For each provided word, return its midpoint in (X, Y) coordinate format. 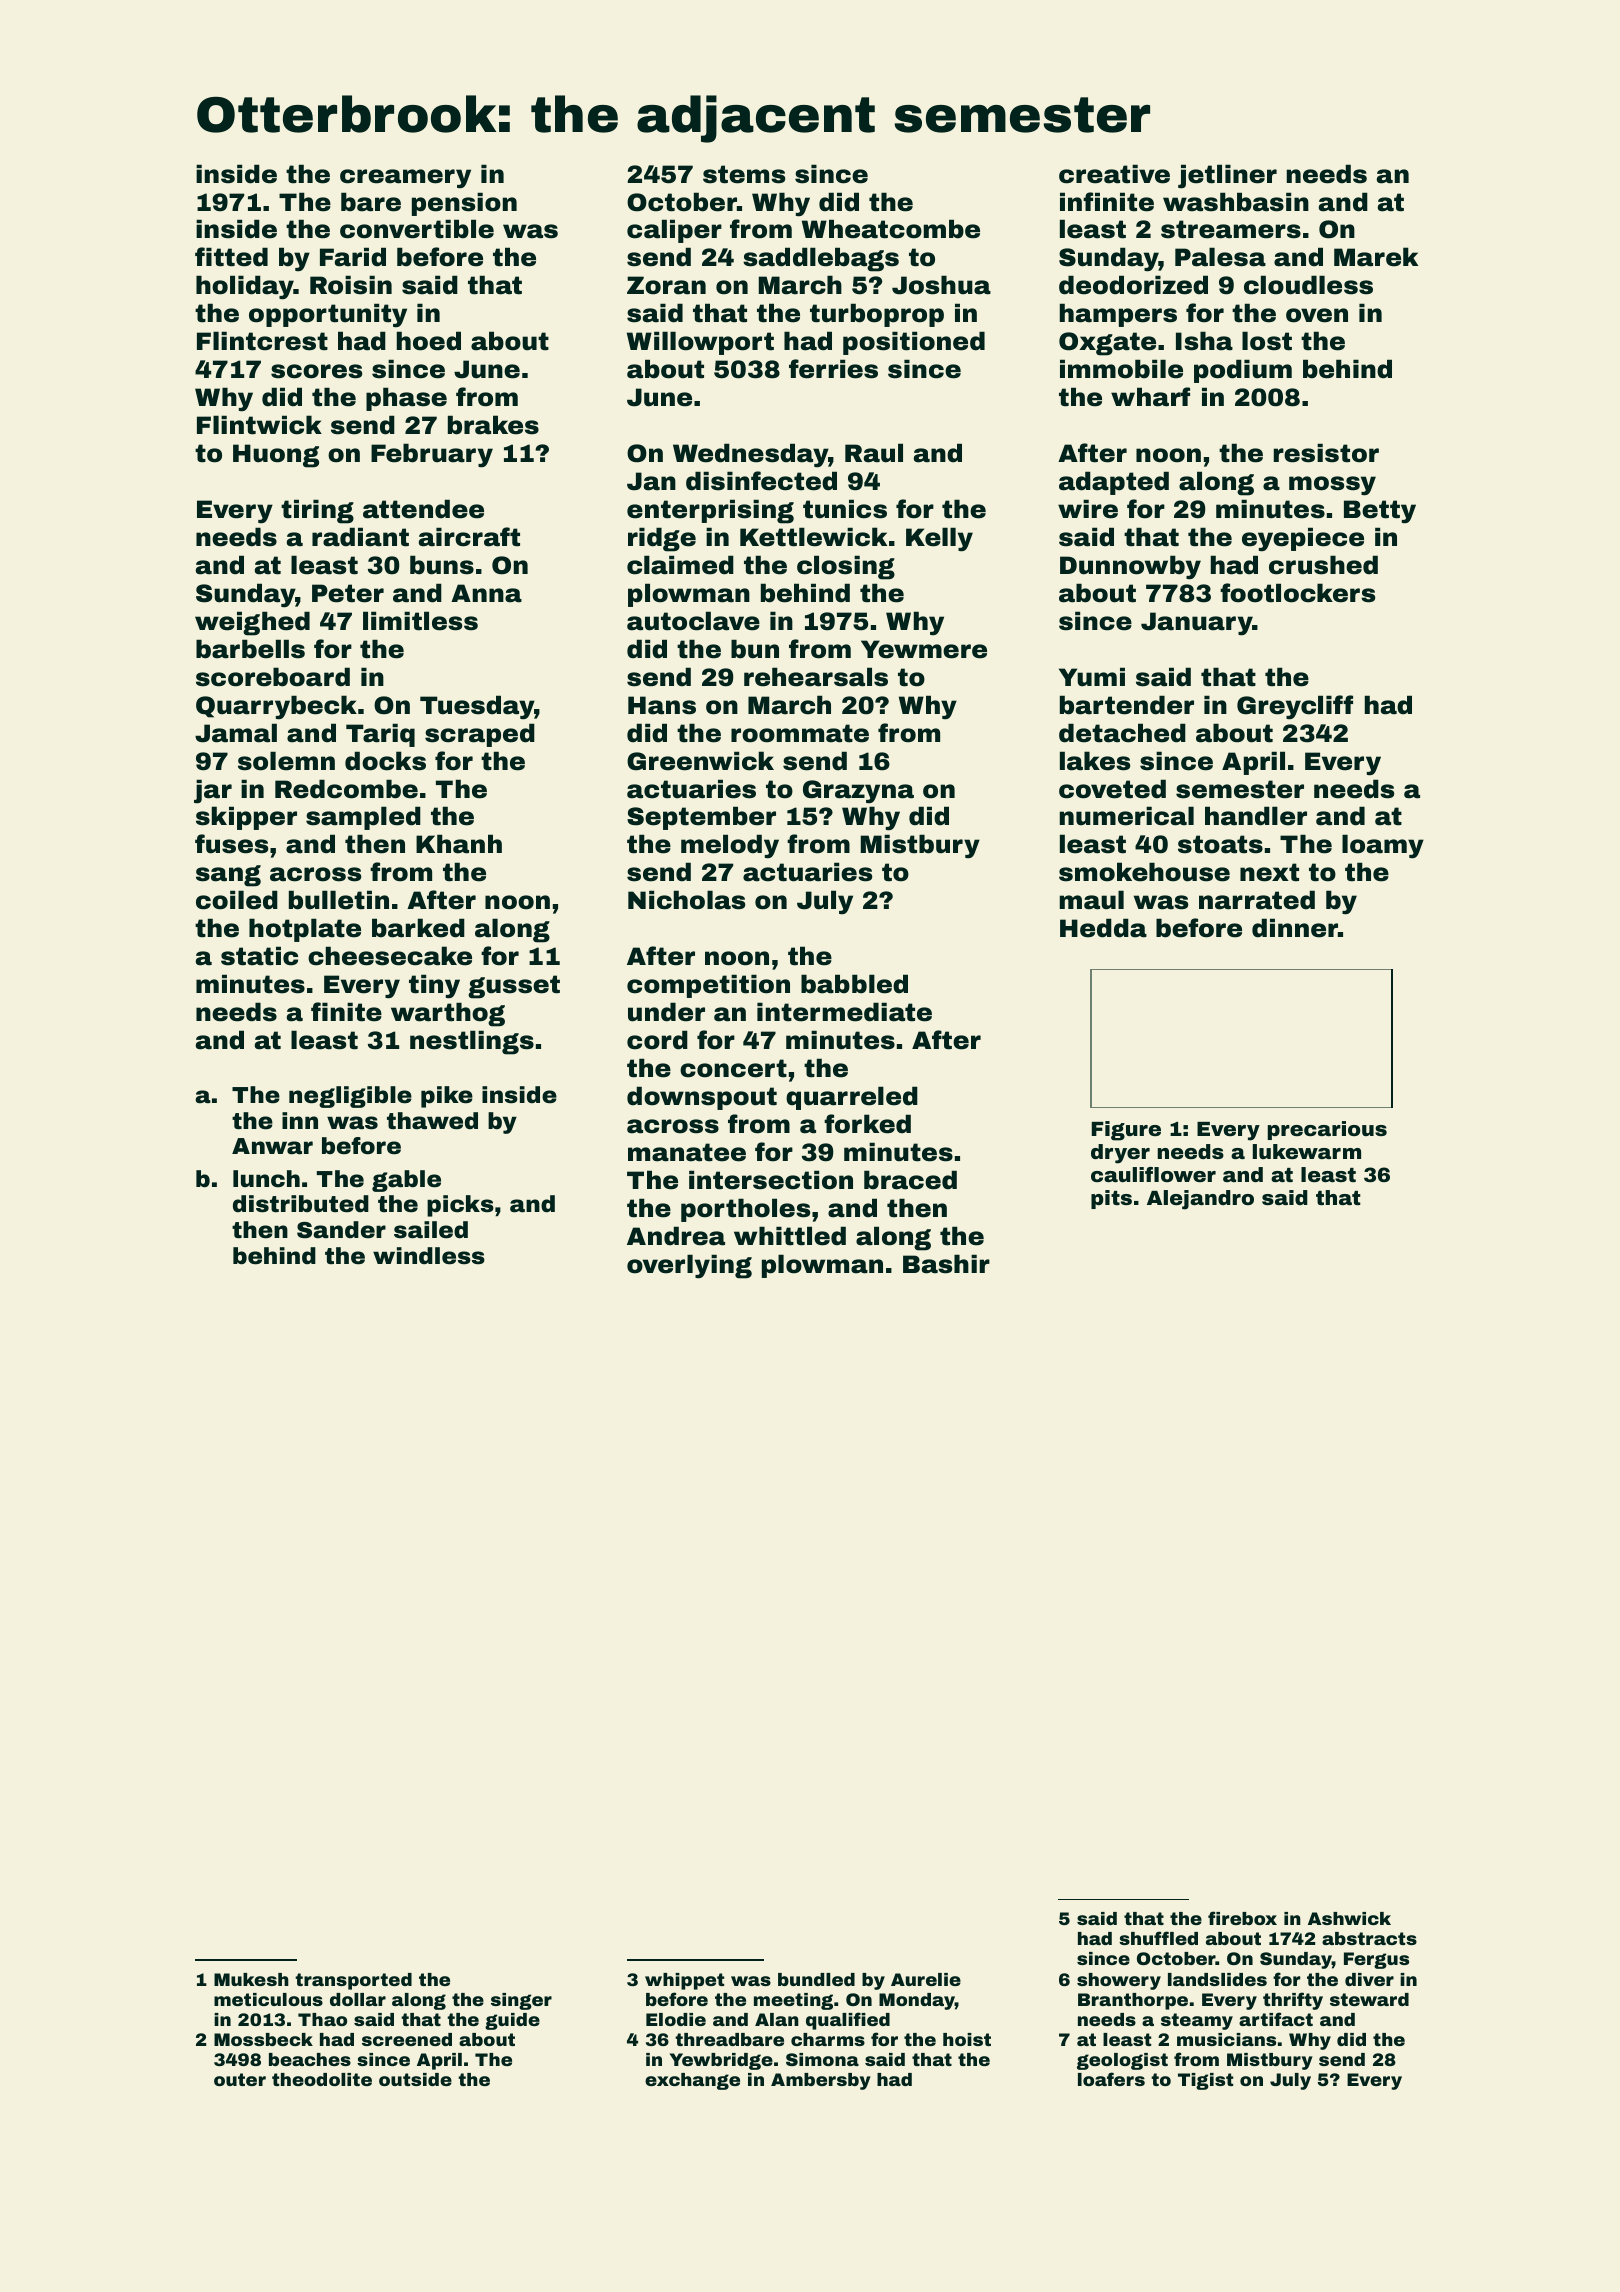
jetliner (1227, 176)
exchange (692, 2081)
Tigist (1205, 2081)
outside (415, 2079)
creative (1114, 174)
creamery (405, 179)
